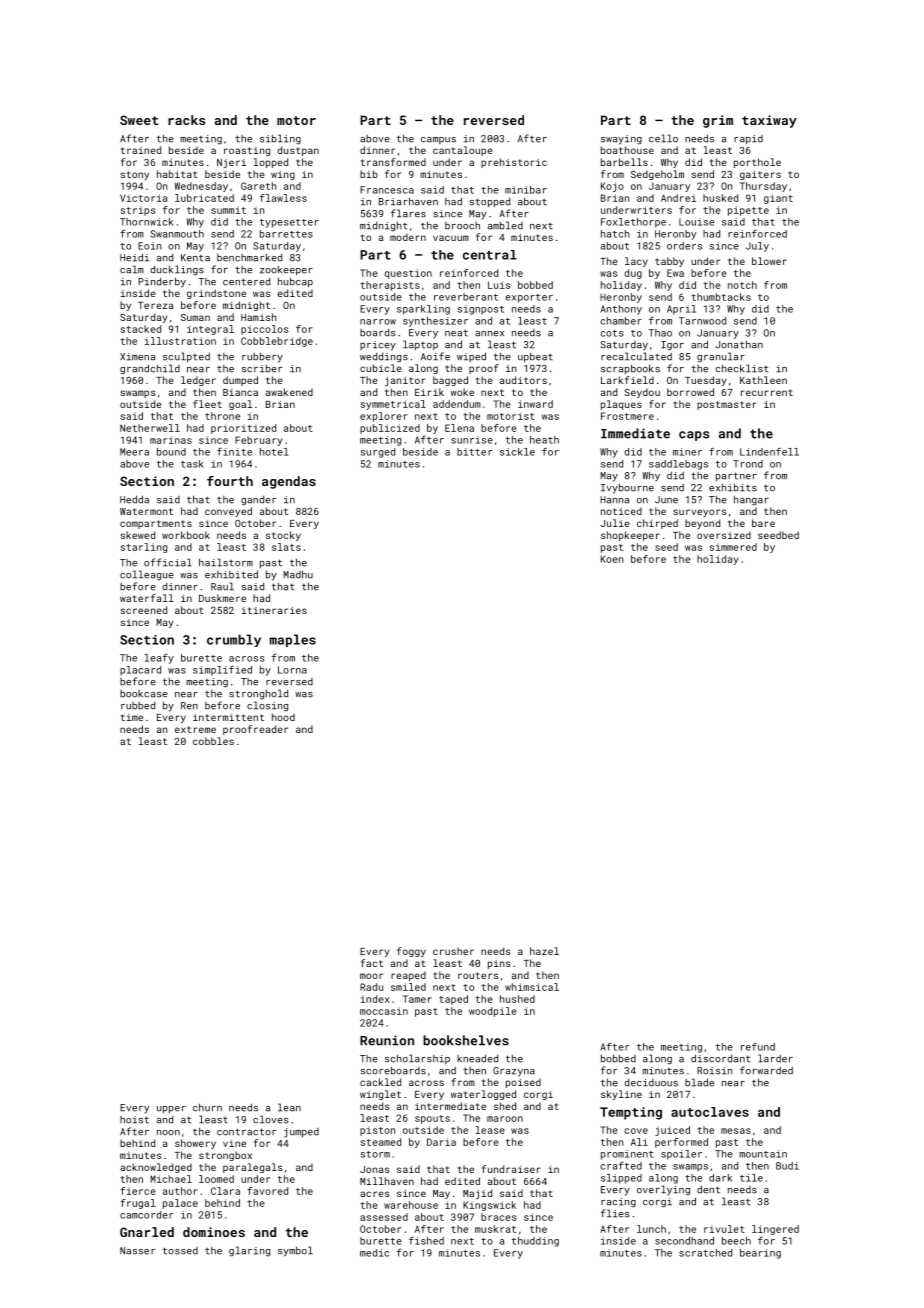 The image size is (924, 1308). Describe the element at coordinates (267, 1191) in the screenshot. I see `favored` at that location.
